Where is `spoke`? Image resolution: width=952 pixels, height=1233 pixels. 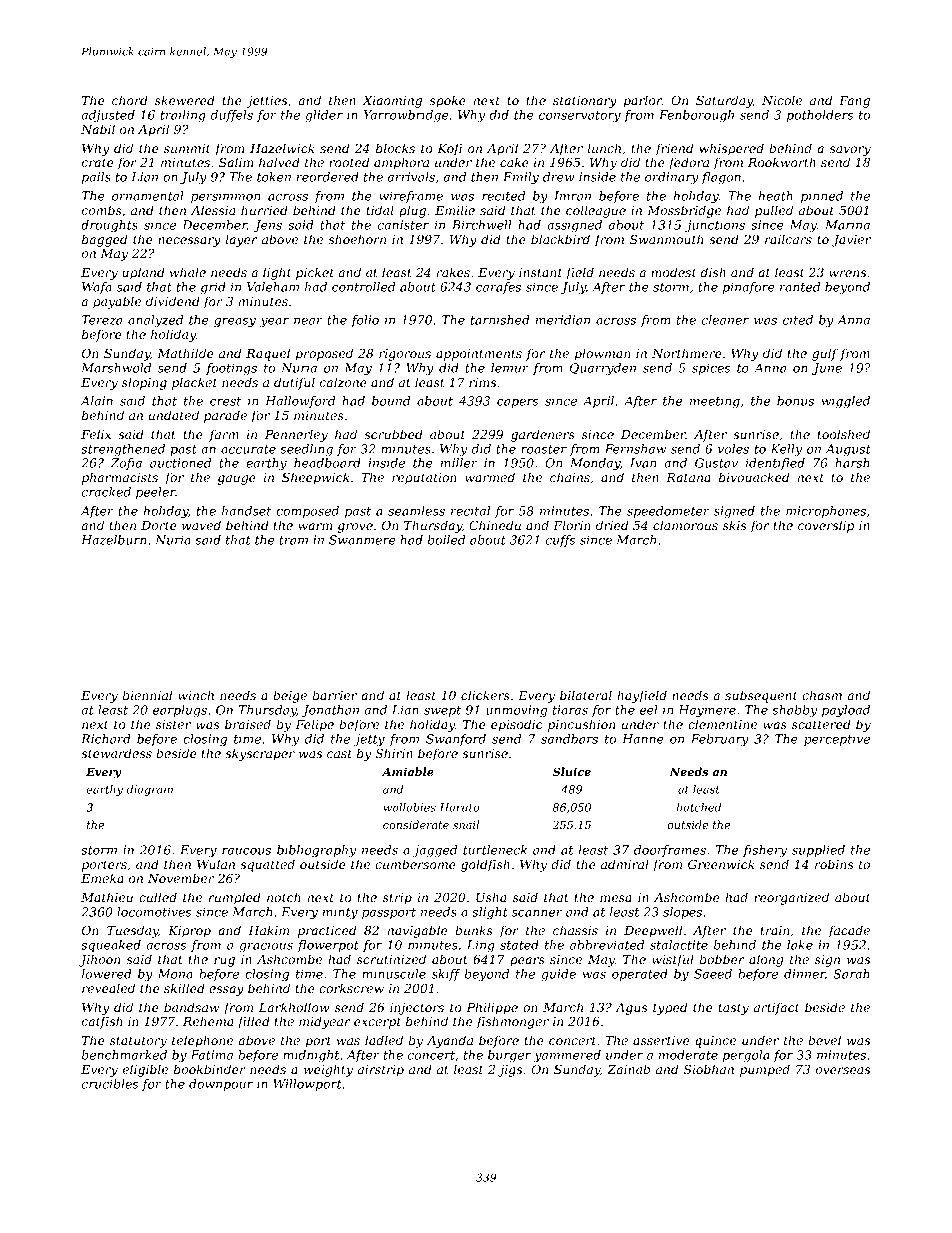
spoke is located at coordinates (447, 101).
